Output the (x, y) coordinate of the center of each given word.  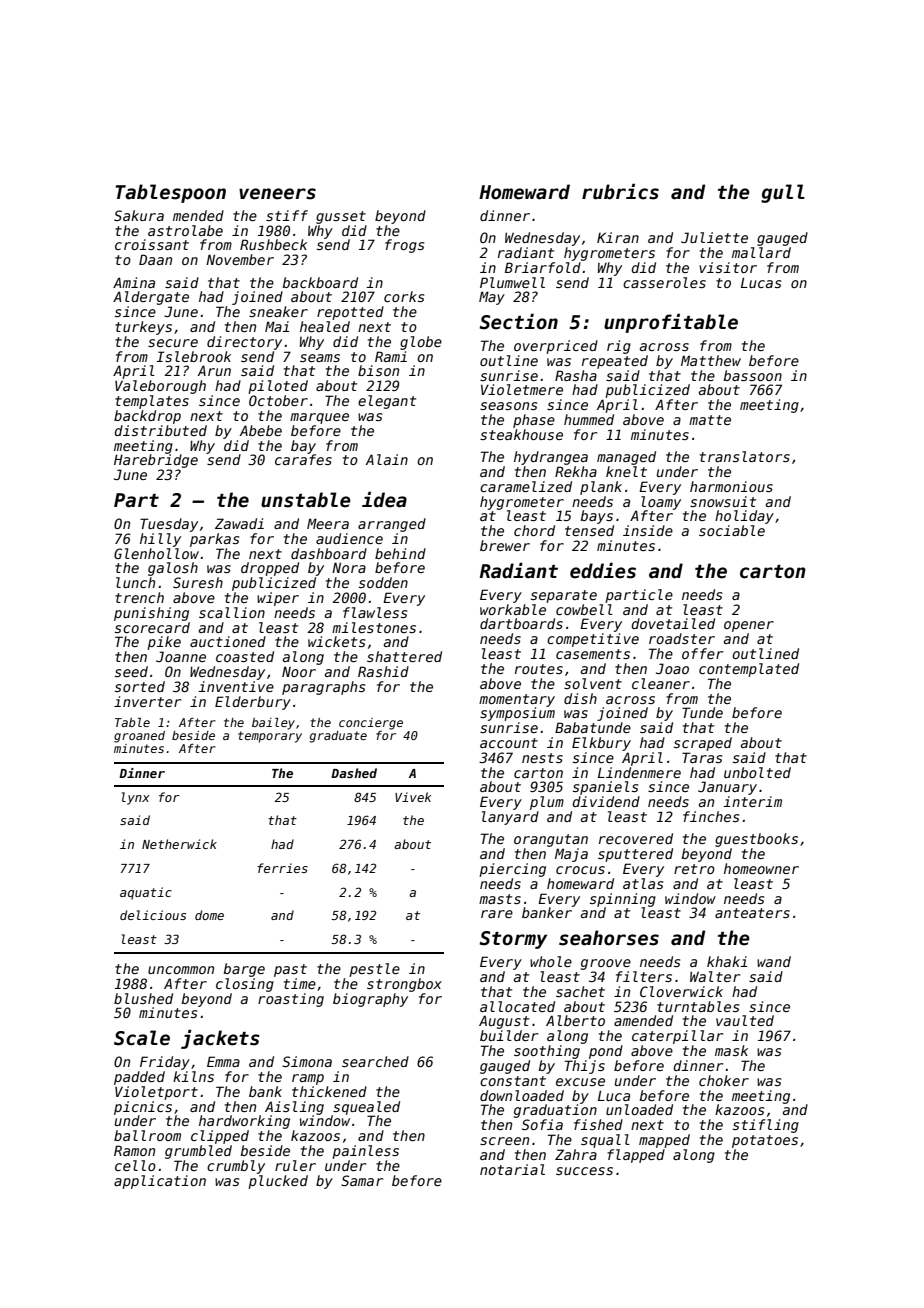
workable (513, 609)
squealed (366, 1108)
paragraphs (323, 688)
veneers (277, 194)
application (160, 1182)
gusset (341, 217)
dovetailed (673, 623)
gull (783, 193)
